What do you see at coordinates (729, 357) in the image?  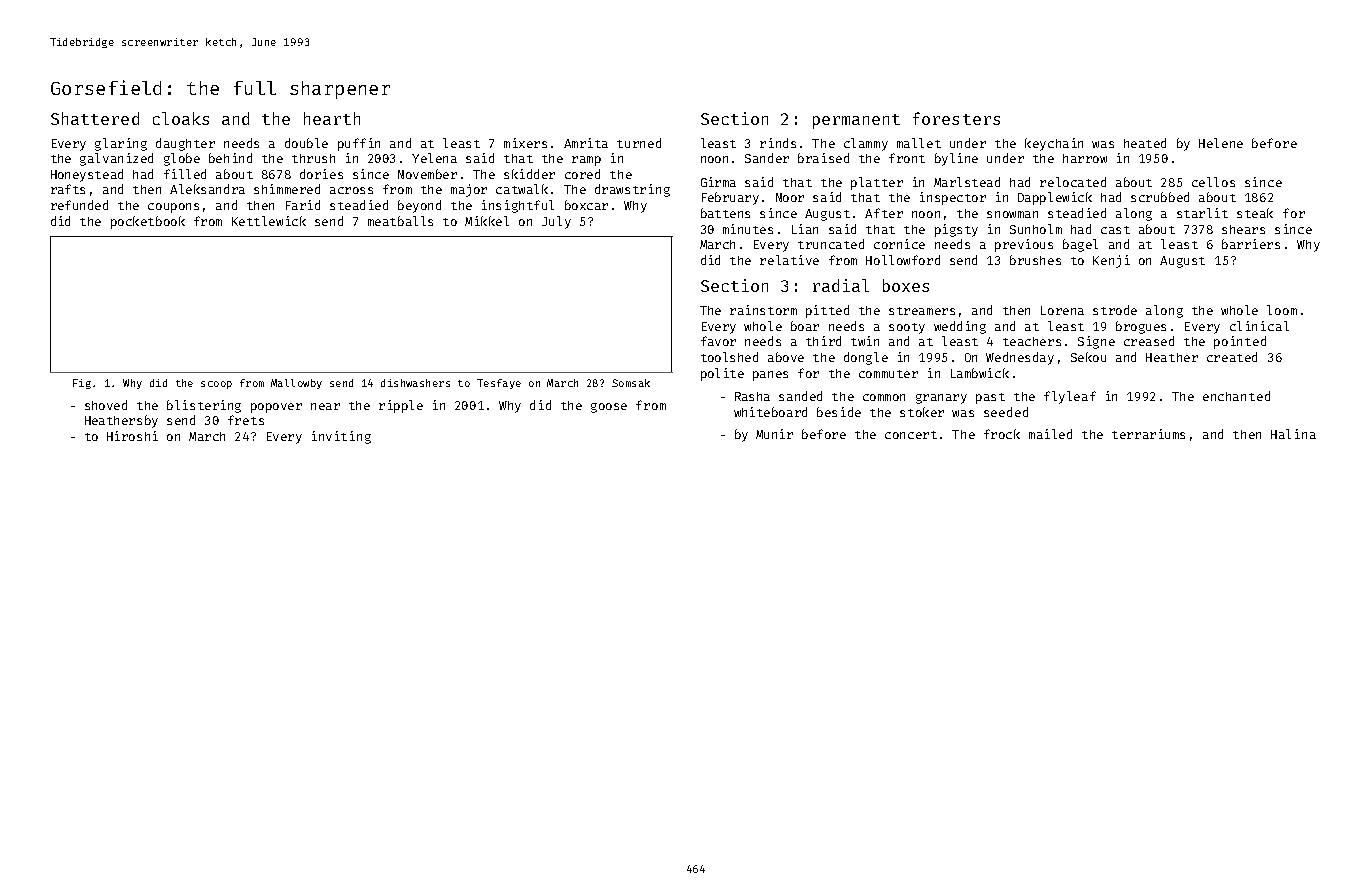 I see `toolshed` at bounding box center [729, 357].
